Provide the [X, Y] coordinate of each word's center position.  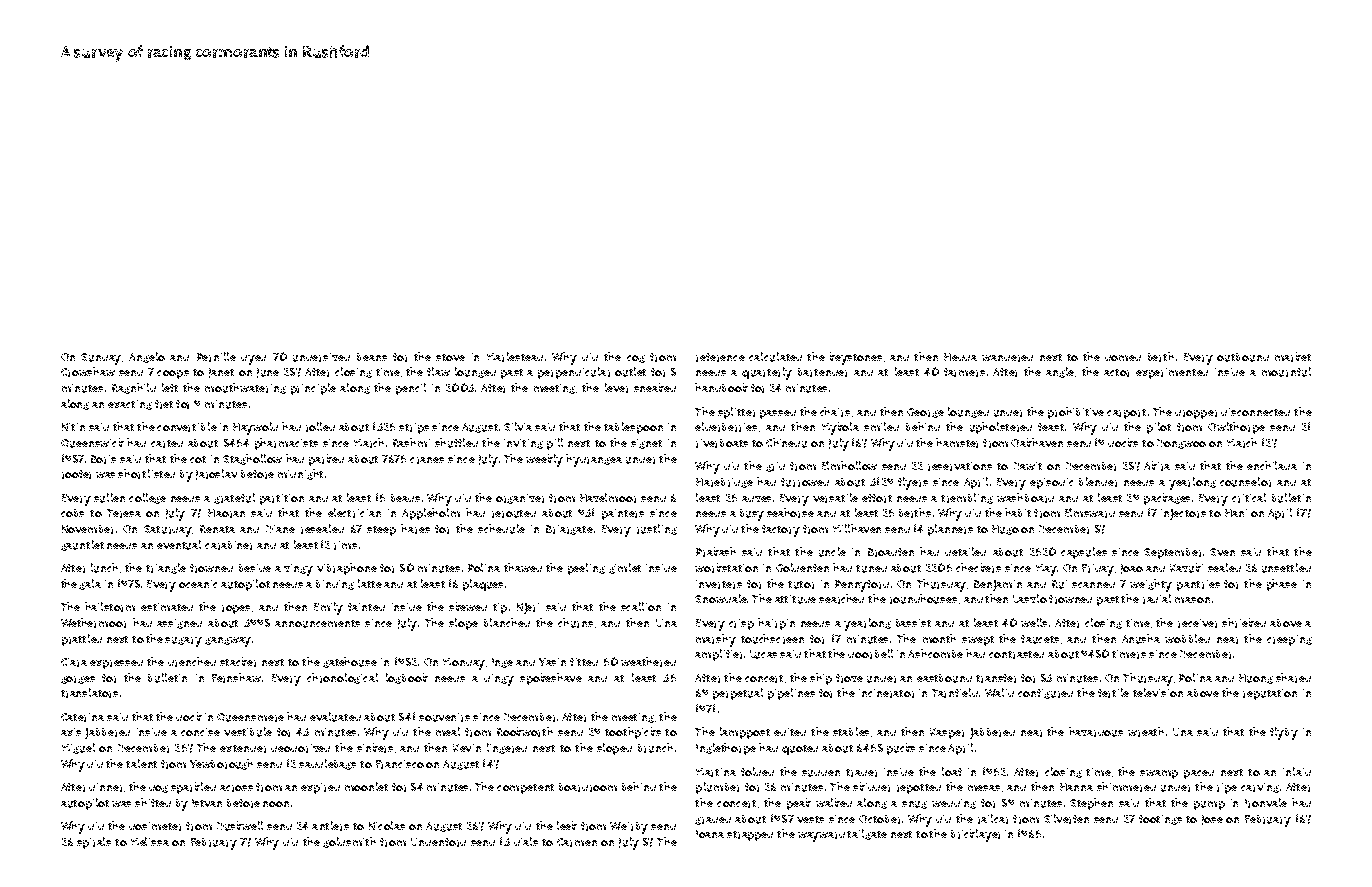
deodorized [300, 748]
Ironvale [1266, 803]
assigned [179, 624]
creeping [1289, 640]
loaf [952, 771]
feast [1051, 427]
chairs [835, 412]
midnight [300, 474]
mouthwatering [245, 388]
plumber [717, 788]
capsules [1084, 553]
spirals [94, 843]
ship [821, 679]
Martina [716, 772]
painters [623, 514]
